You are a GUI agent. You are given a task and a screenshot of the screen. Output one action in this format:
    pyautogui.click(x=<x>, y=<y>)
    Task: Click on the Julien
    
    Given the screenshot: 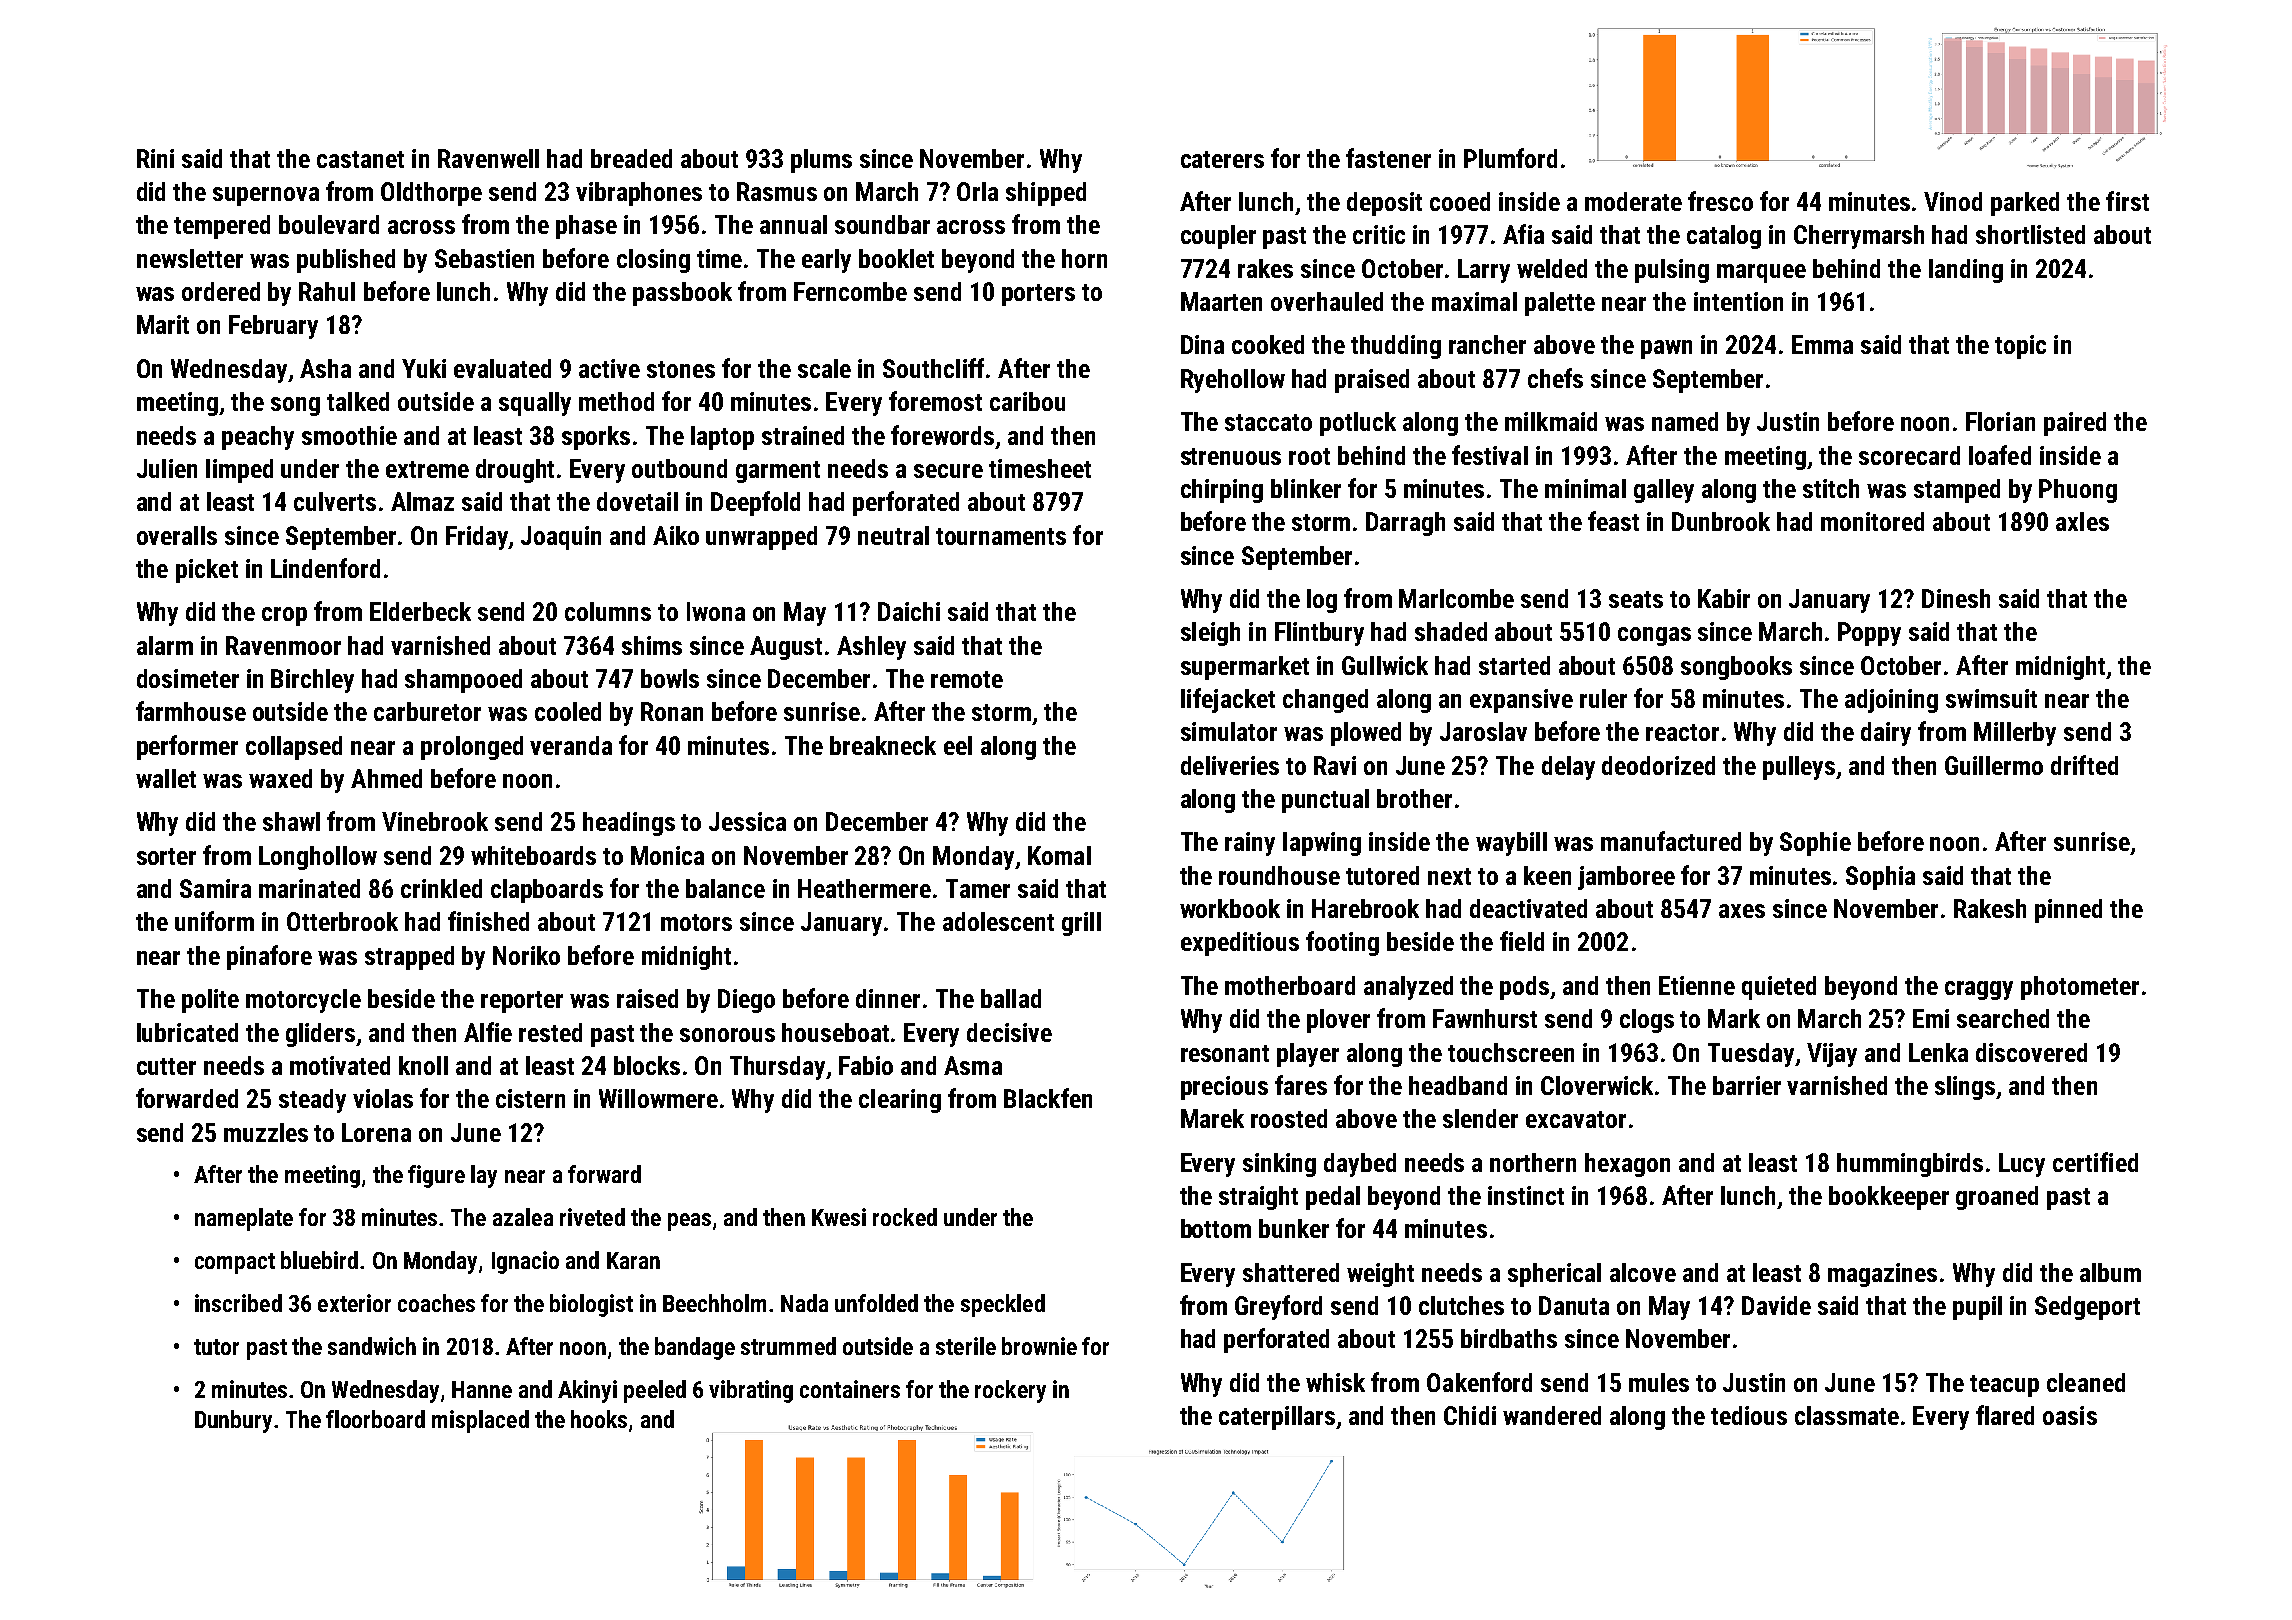 What is the action you would take?
    pyautogui.click(x=167, y=468)
